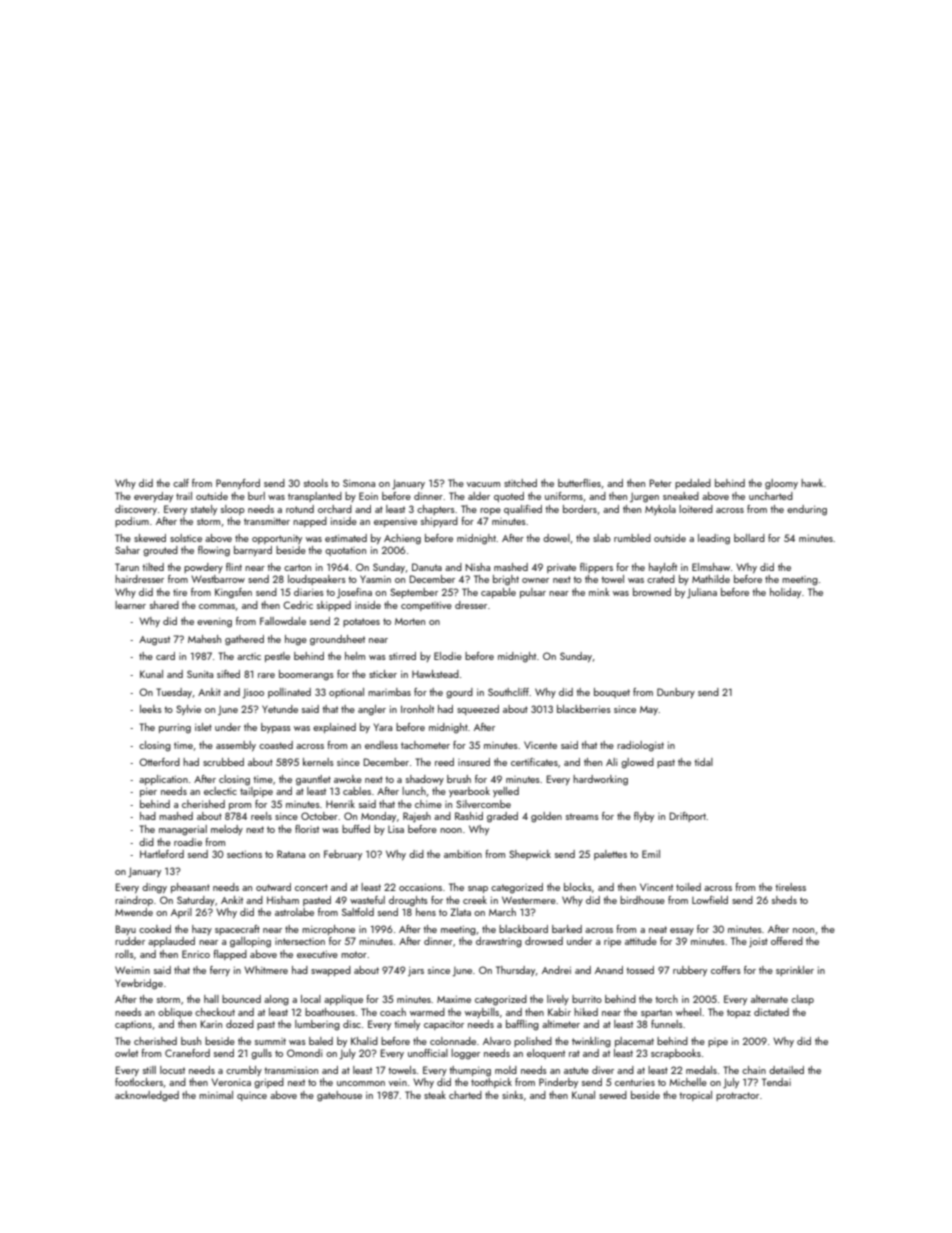 The height and width of the page is (1233, 952). What do you see at coordinates (393, 1012) in the page?
I see `coach` at bounding box center [393, 1012].
